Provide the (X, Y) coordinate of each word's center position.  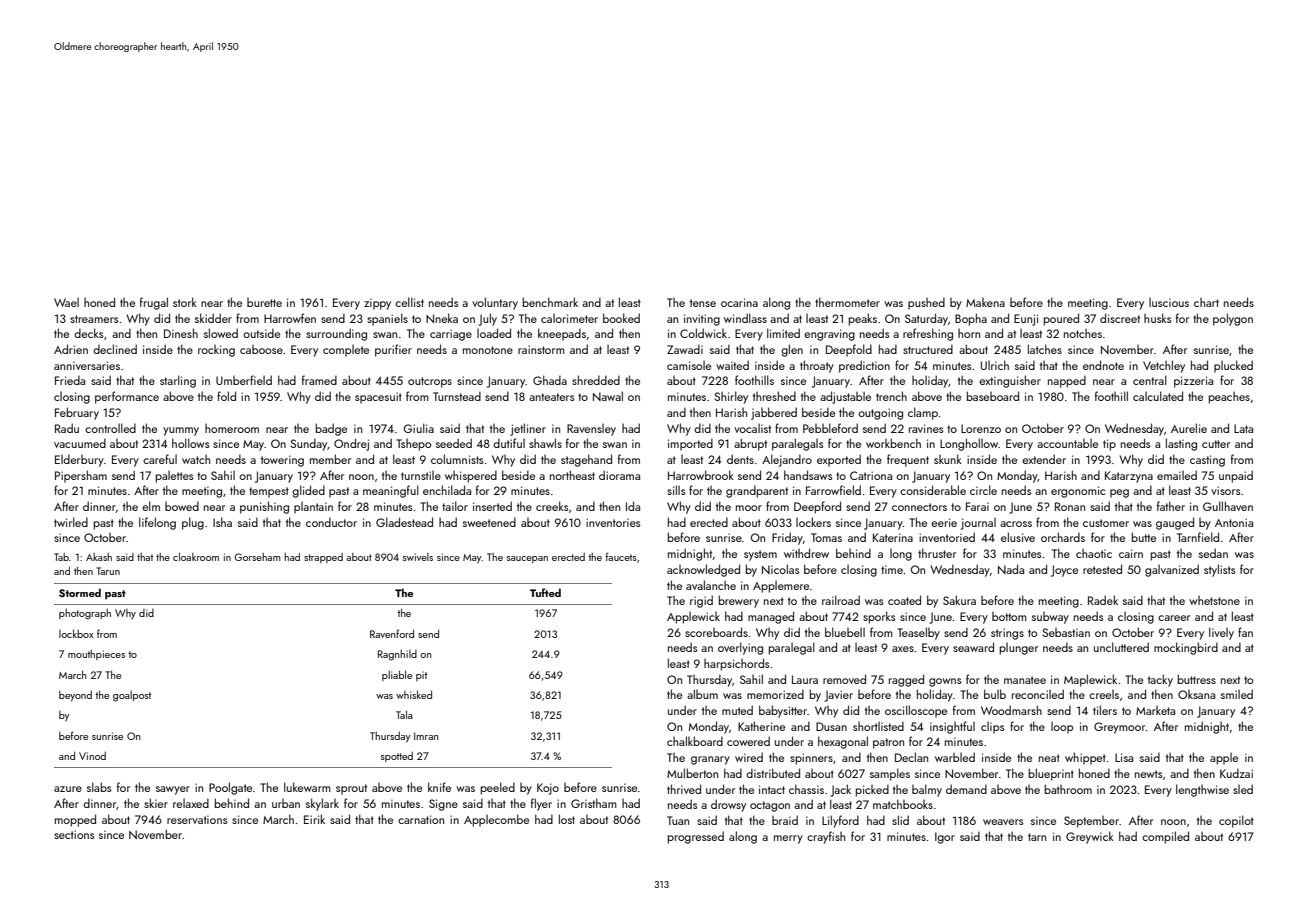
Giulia (418, 428)
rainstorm (541, 349)
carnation (421, 819)
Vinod (92, 755)
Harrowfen (290, 318)
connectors (919, 507)
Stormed (80, 592)
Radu (67, 428)
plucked (1233, 366)
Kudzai (1236, 773)
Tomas (826, 537)
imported (690, 444)
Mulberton (692, 773)
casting (1207, 461)
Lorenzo (981, 428)
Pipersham (81, 476)
